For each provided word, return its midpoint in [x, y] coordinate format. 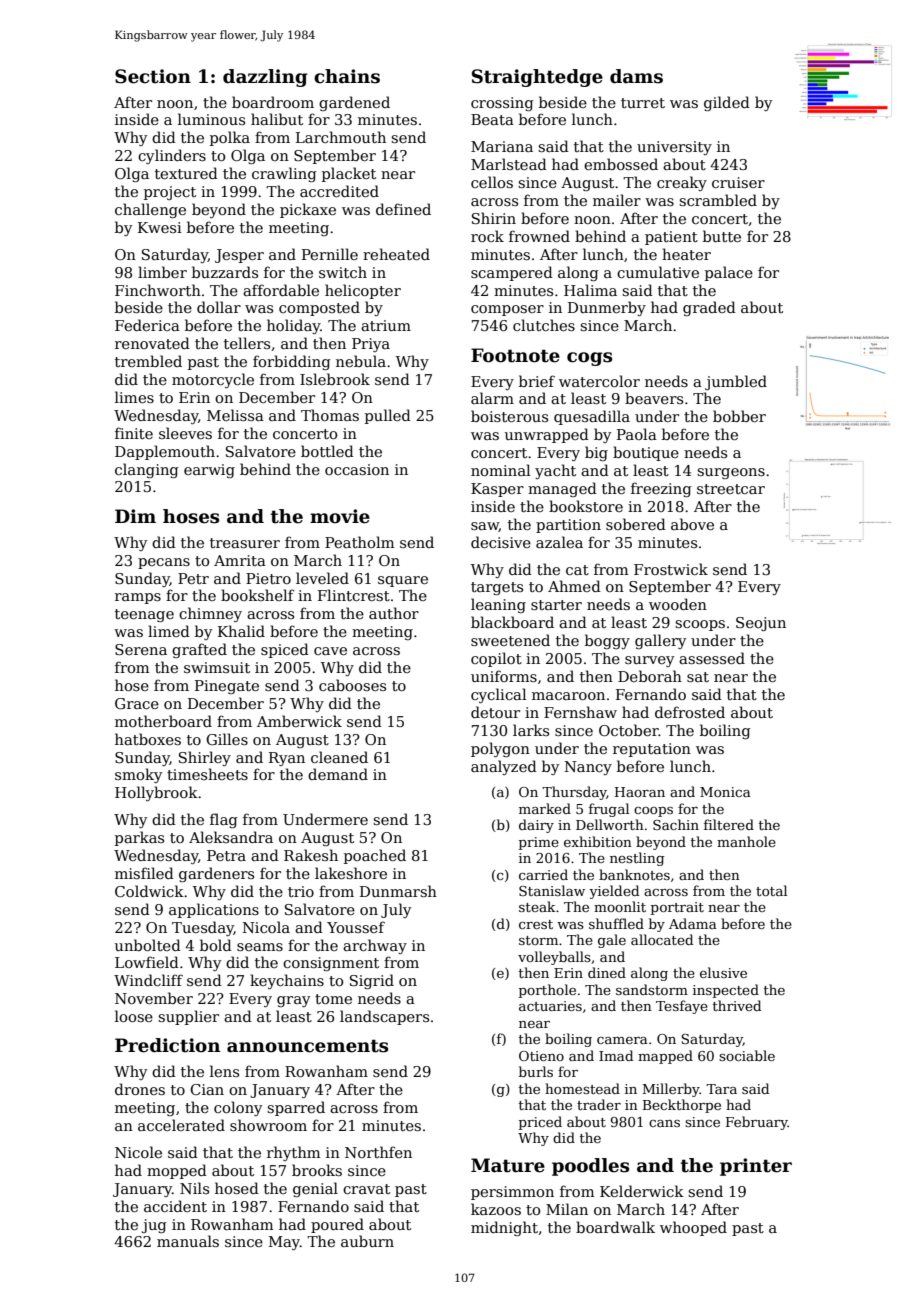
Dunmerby [607, 308]
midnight [504, 1228]
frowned [539, 236]
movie [340, 516]
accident [175, 1206]
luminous [211, 119]
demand [338, 774]
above [692, 524]
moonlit [620, 906]
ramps [138, 598]
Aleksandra [231, 837]
